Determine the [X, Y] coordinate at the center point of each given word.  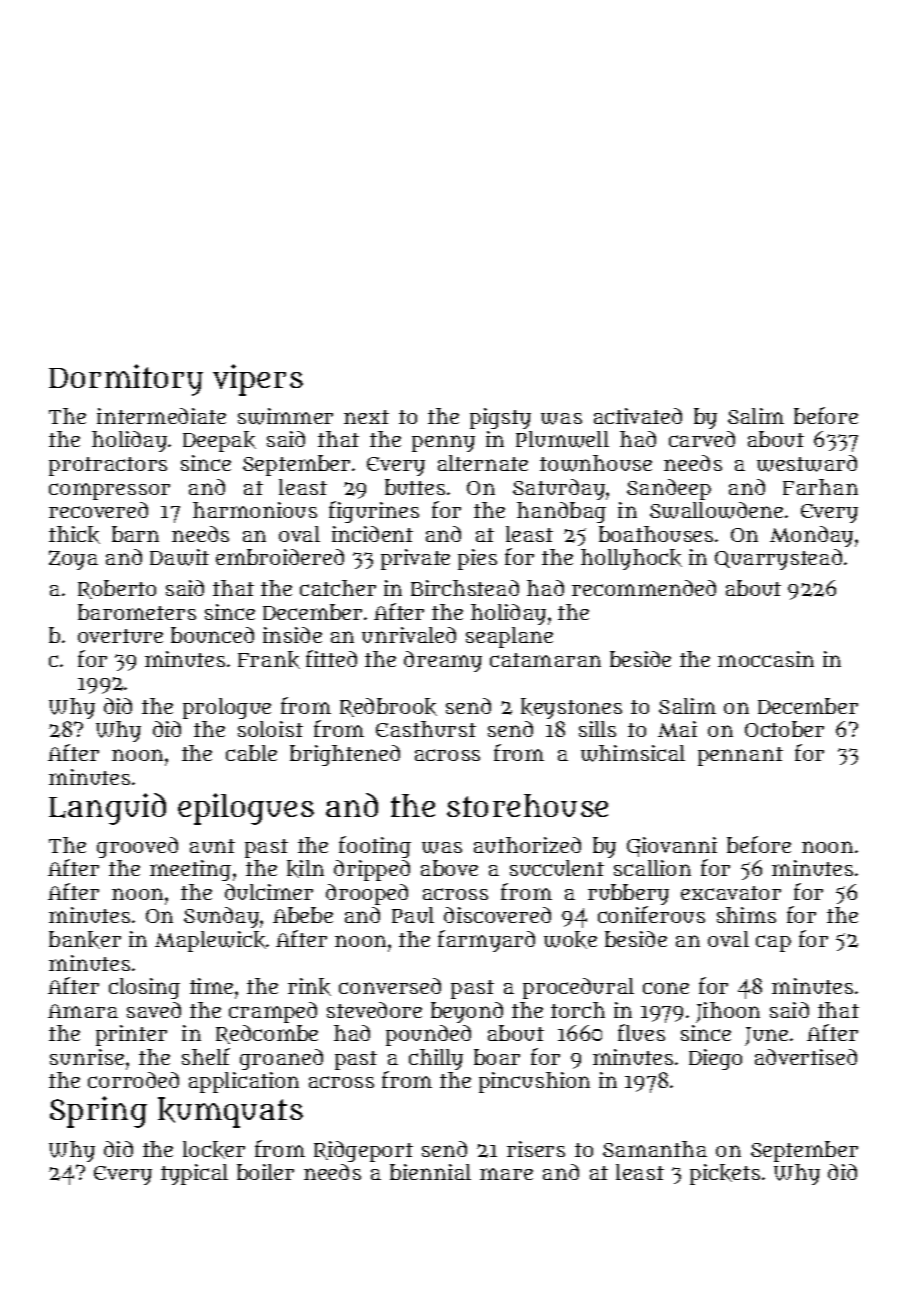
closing [144, 988]
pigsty [500, 418]
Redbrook [388, 707]
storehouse [527, 805]
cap [773, 943]
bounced [212, 635]
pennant [740, 756]
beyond [467, 1012]
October [784, 729]
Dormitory [126, 380]
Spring [98, 1112]
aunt [212, 846]
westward [807, 463]
